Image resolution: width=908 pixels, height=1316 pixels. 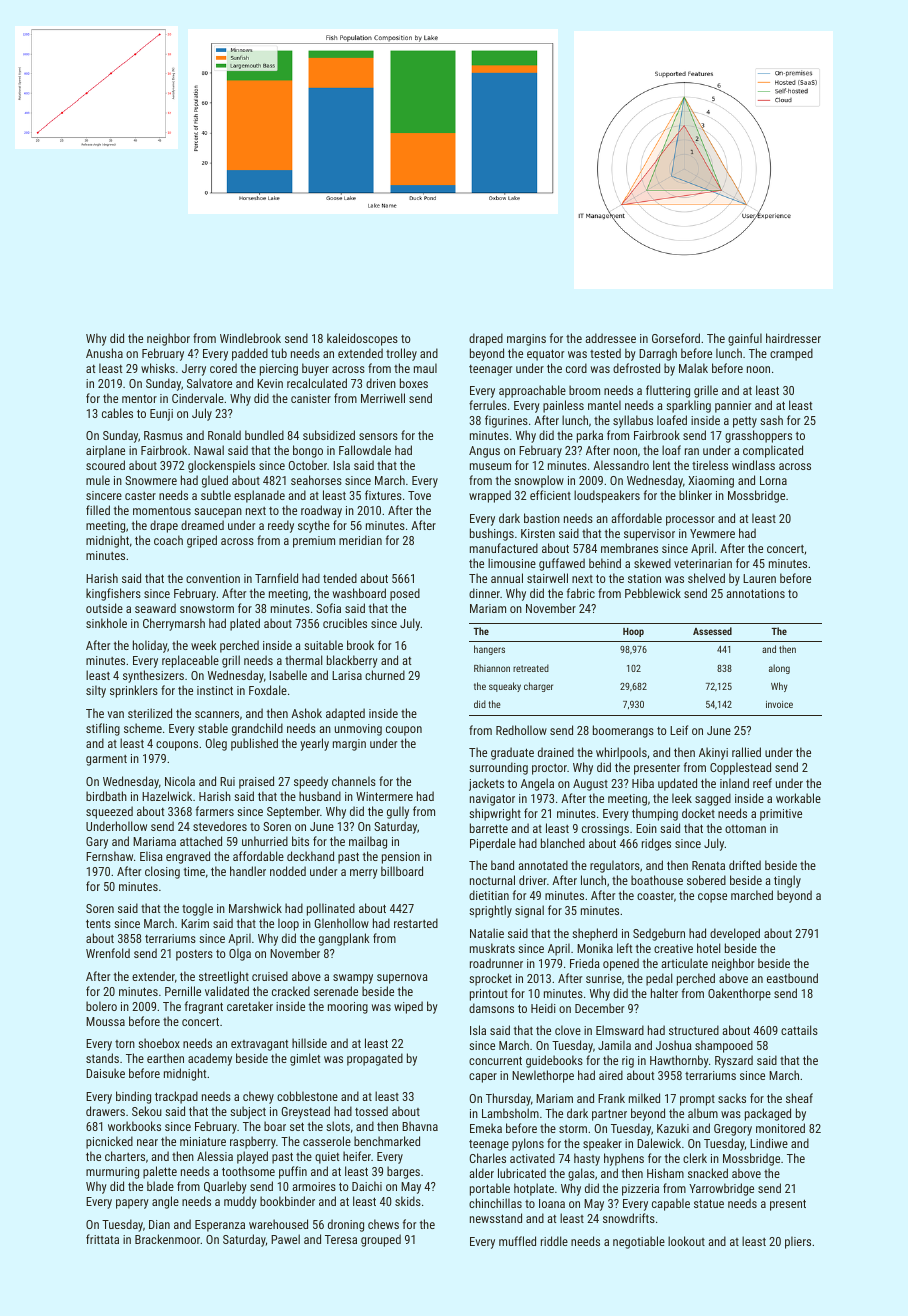 I want to click on posed, so click(x=405, y=594).
